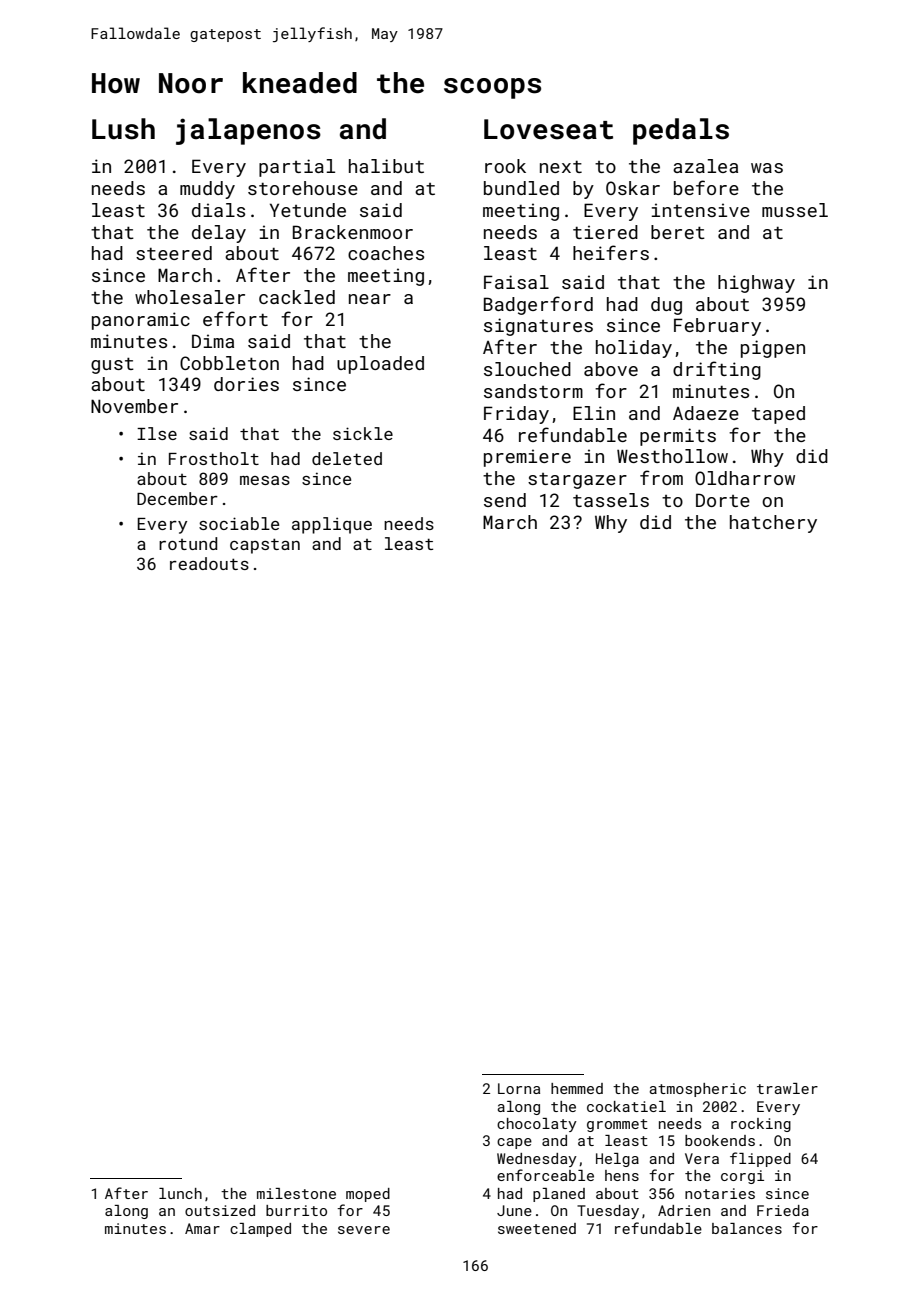 This page has height=1308, width=924. What do you see at coordinates (795, 210) in the page?
I see `mussel` at bounding box center [795, 210].
